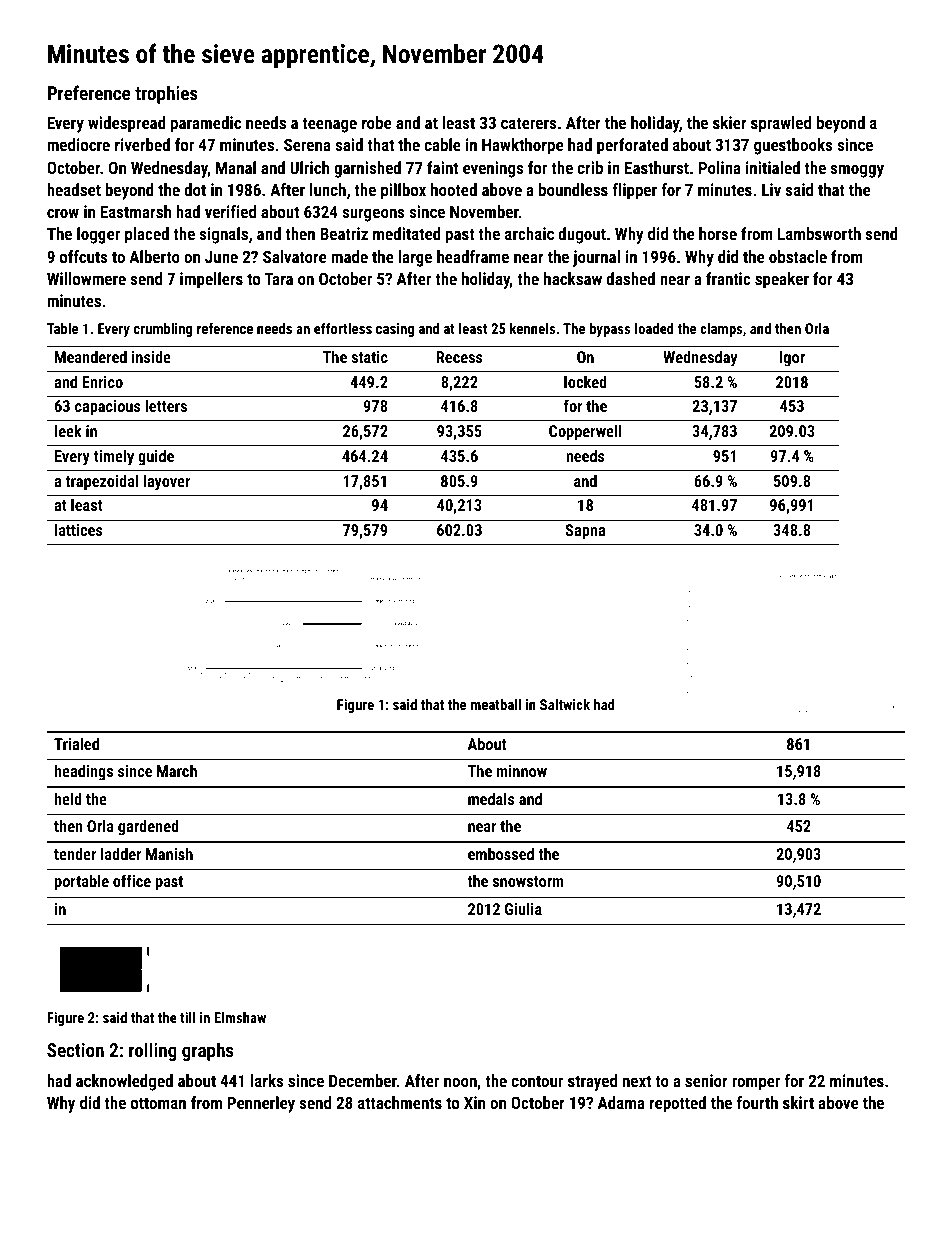  What do you see at coordinates (76, 743) in the document?
I see `Trialed` at bounding box center [76, 743].
